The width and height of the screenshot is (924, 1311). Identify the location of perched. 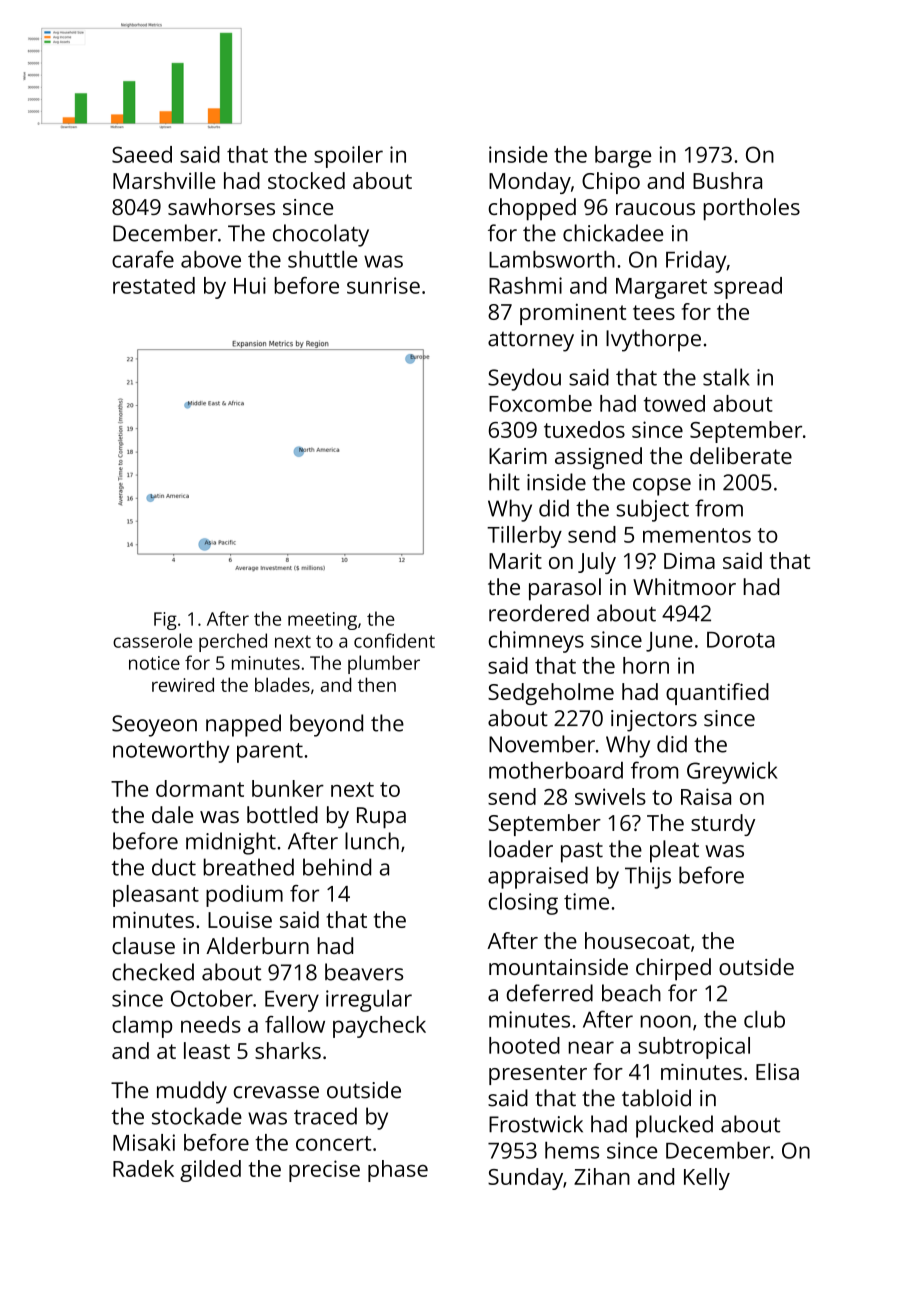
(233, 642).
